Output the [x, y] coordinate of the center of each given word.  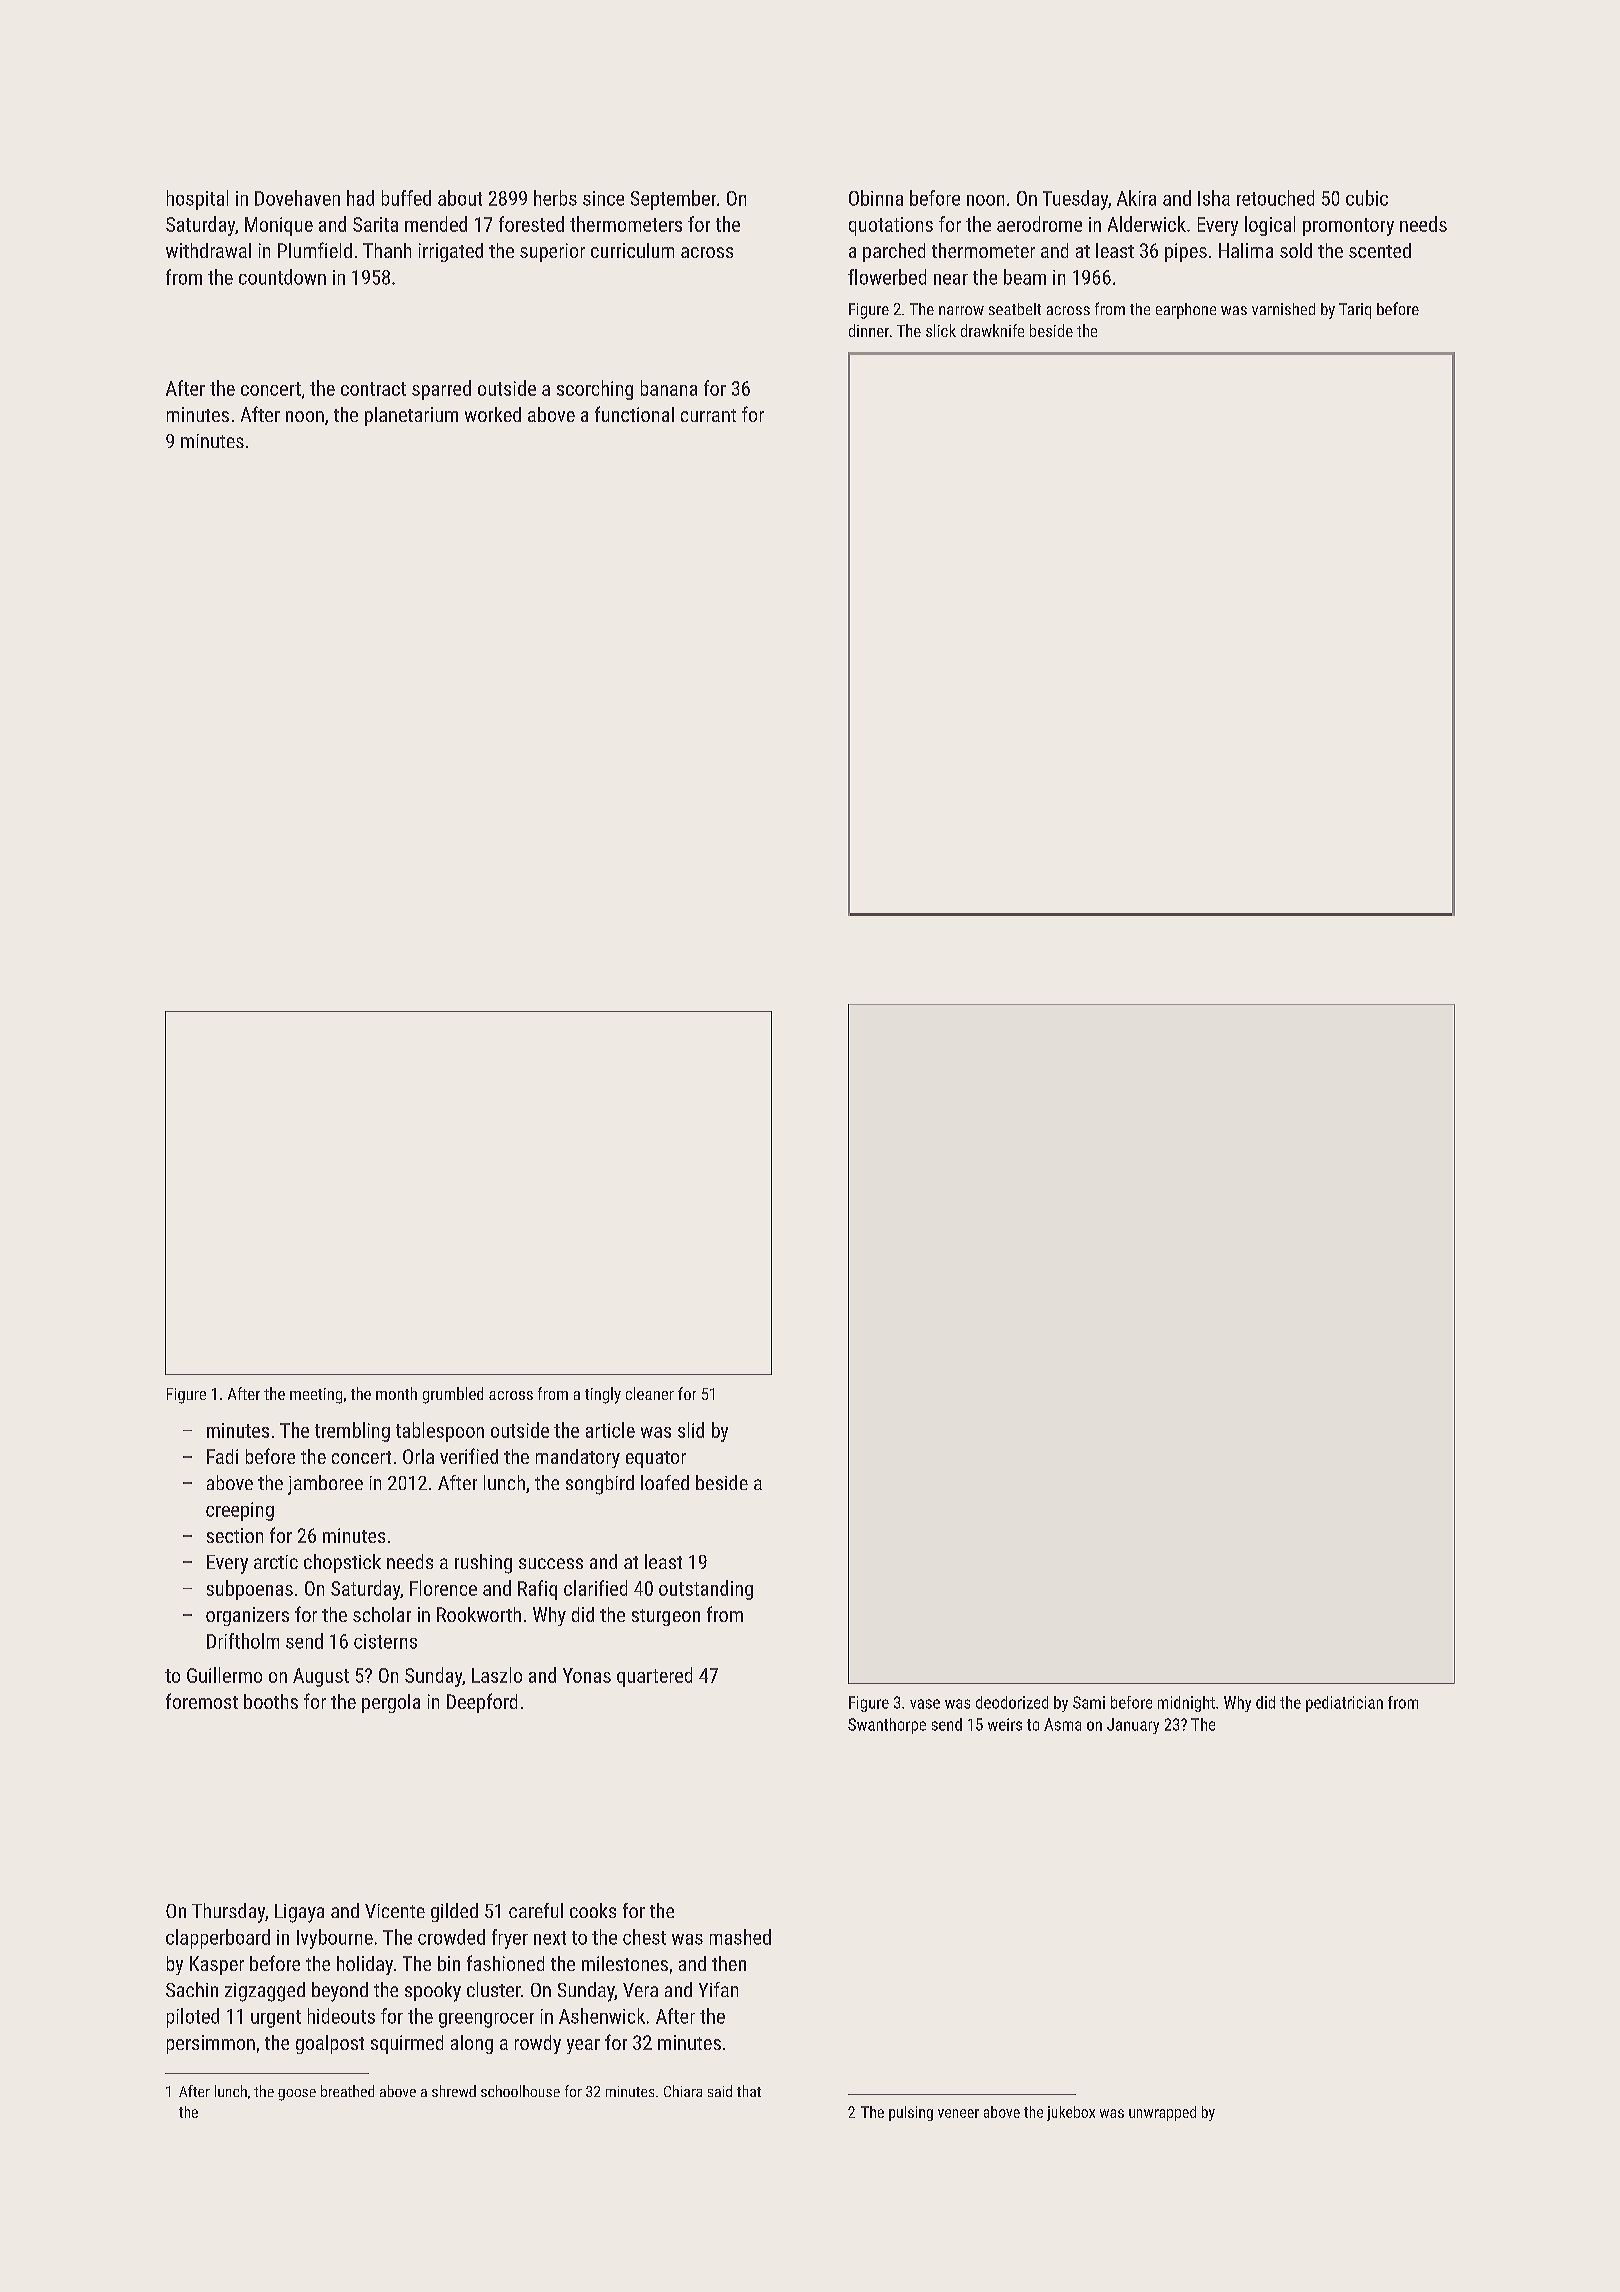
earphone [1186, 311]
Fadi [222, 1456]
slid [691, 1430]
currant [708, 415]
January [1133, 1726]
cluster [494, 1989]
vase [925, 1704]
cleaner [650, 1393]
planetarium [411, 416]
